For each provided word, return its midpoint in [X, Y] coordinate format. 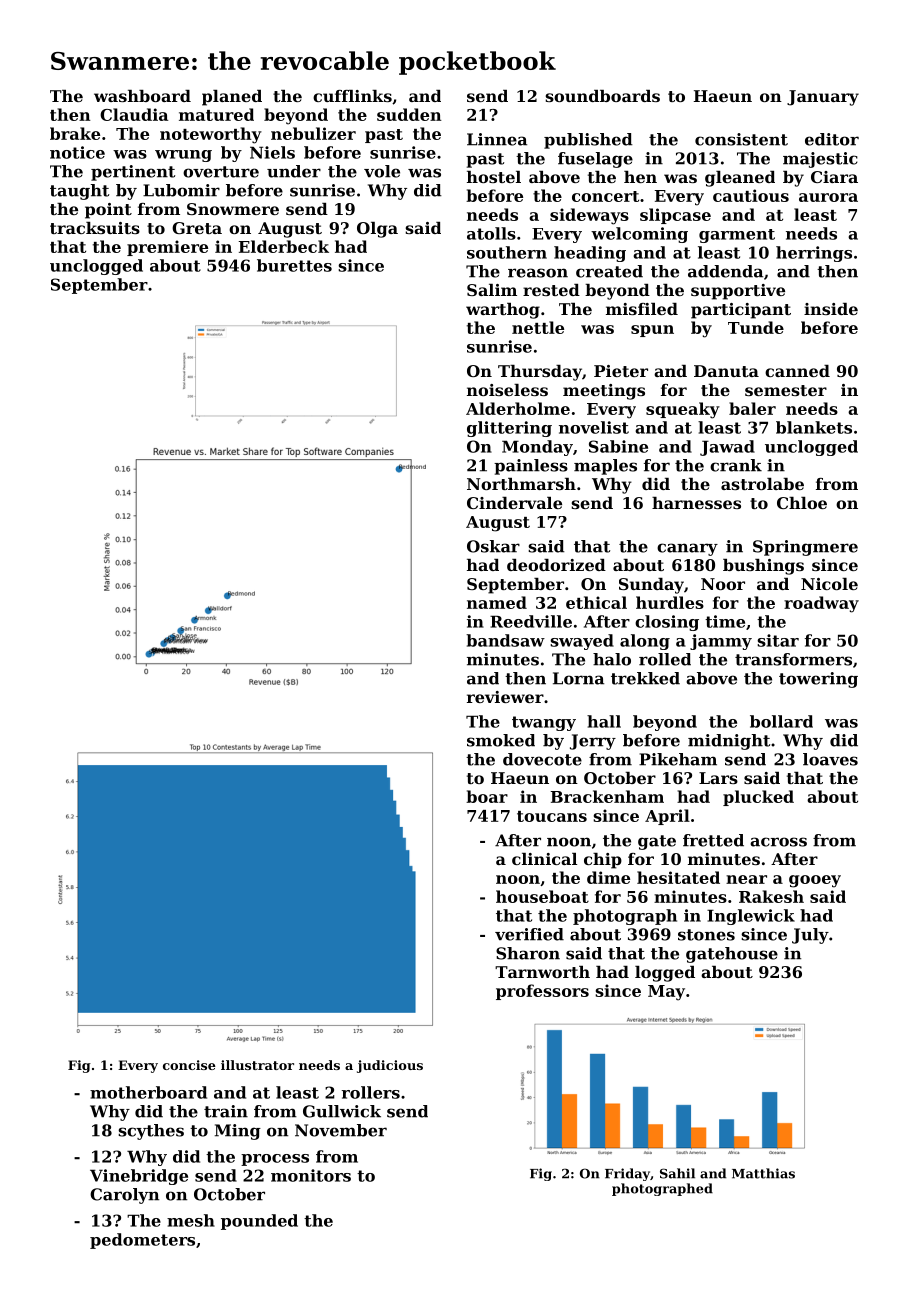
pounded [259, 1222]
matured [216, 114]
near [746, 879]
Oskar [493, 546]
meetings [604, 392]
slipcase [675, 216]
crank [736, 465]
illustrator [257, 1065]
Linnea [497, 139]
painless [531, 467]
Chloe [802, 503]
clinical [544, 859]
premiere [167, 248]
